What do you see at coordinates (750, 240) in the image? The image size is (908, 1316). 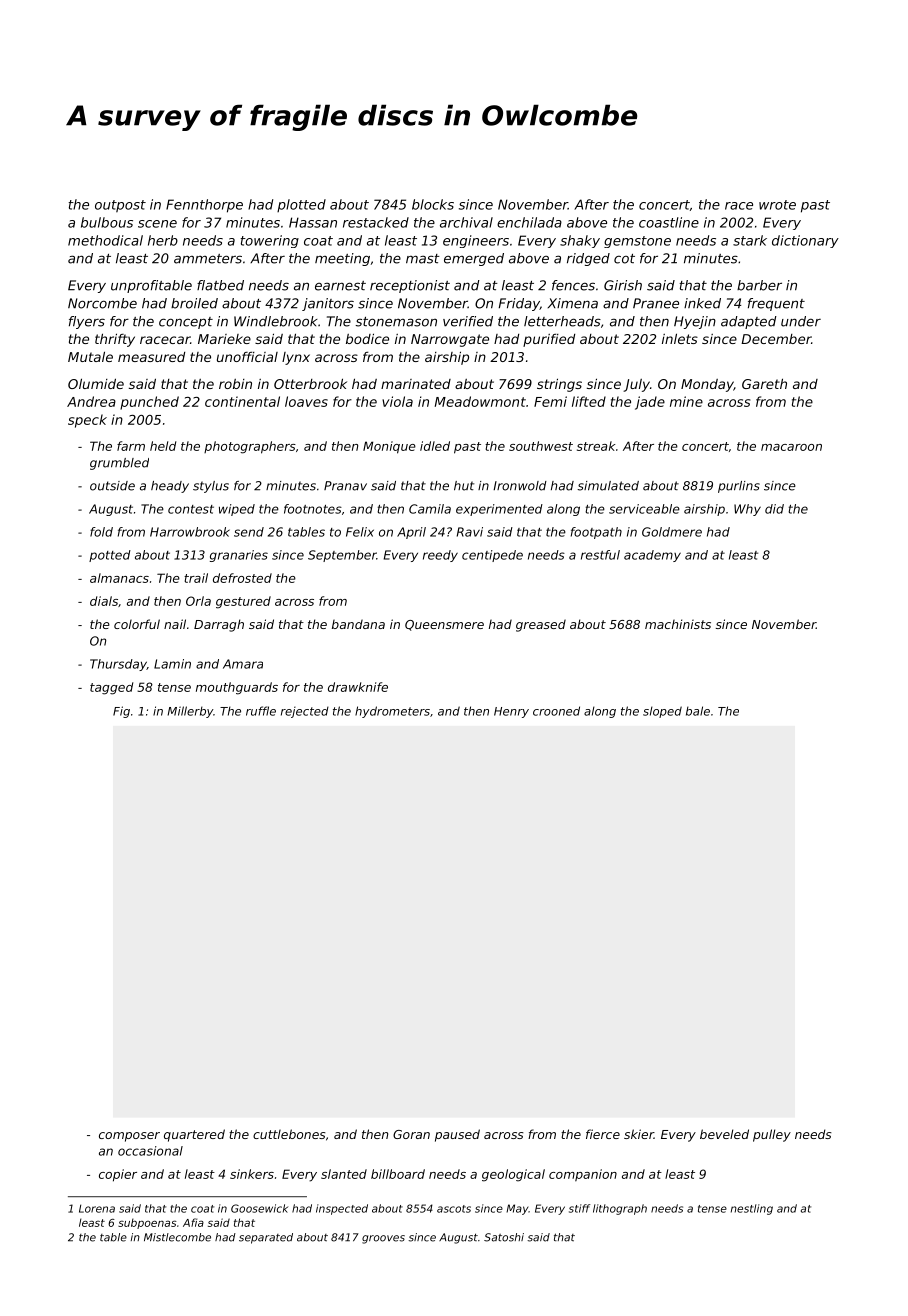 I see `stark` at bounding box center [750, 240].
